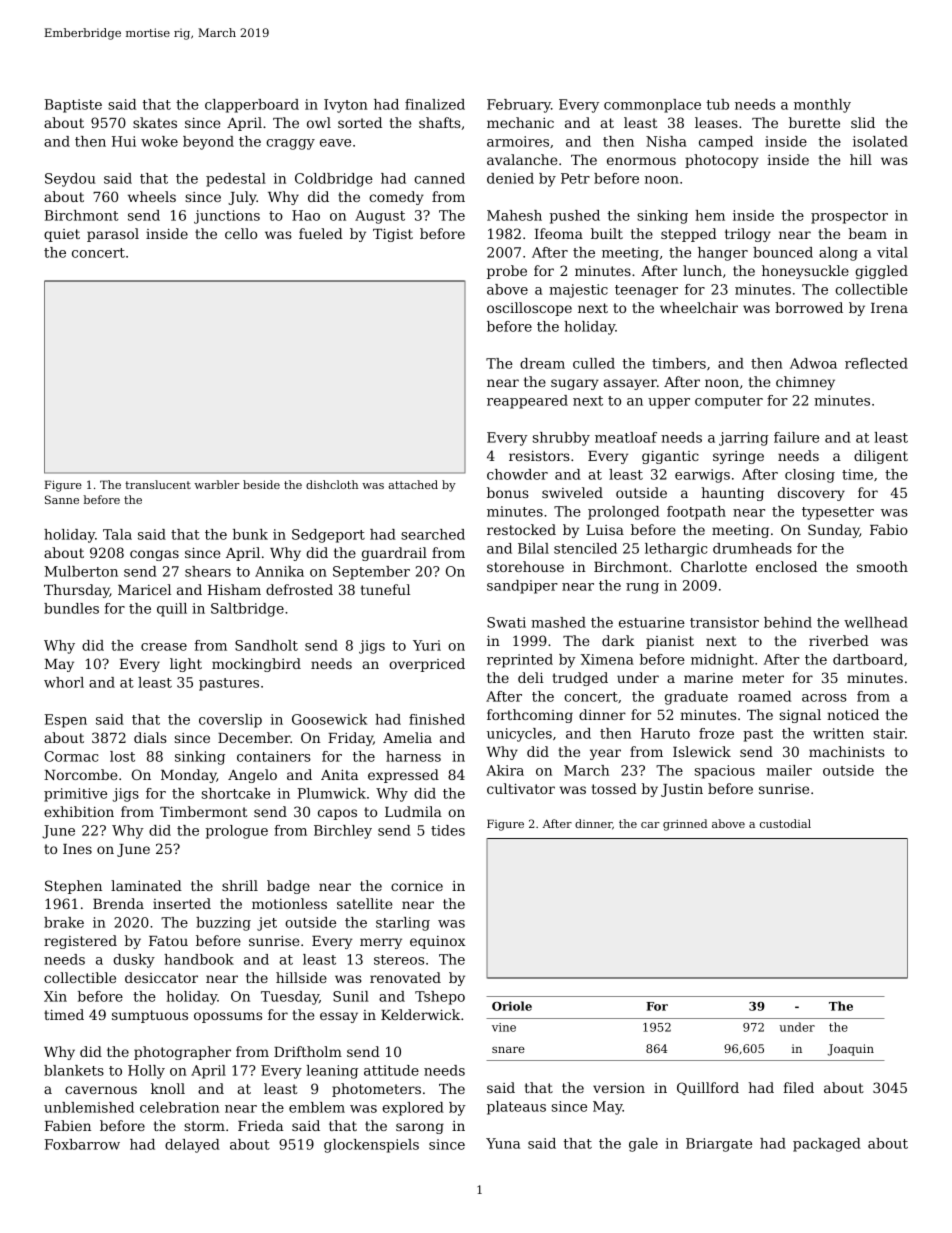 The width and height of the page is (952, 1233). Describe the element at coordinates (752, 548) in the page. I see `drumheads` at that location.
